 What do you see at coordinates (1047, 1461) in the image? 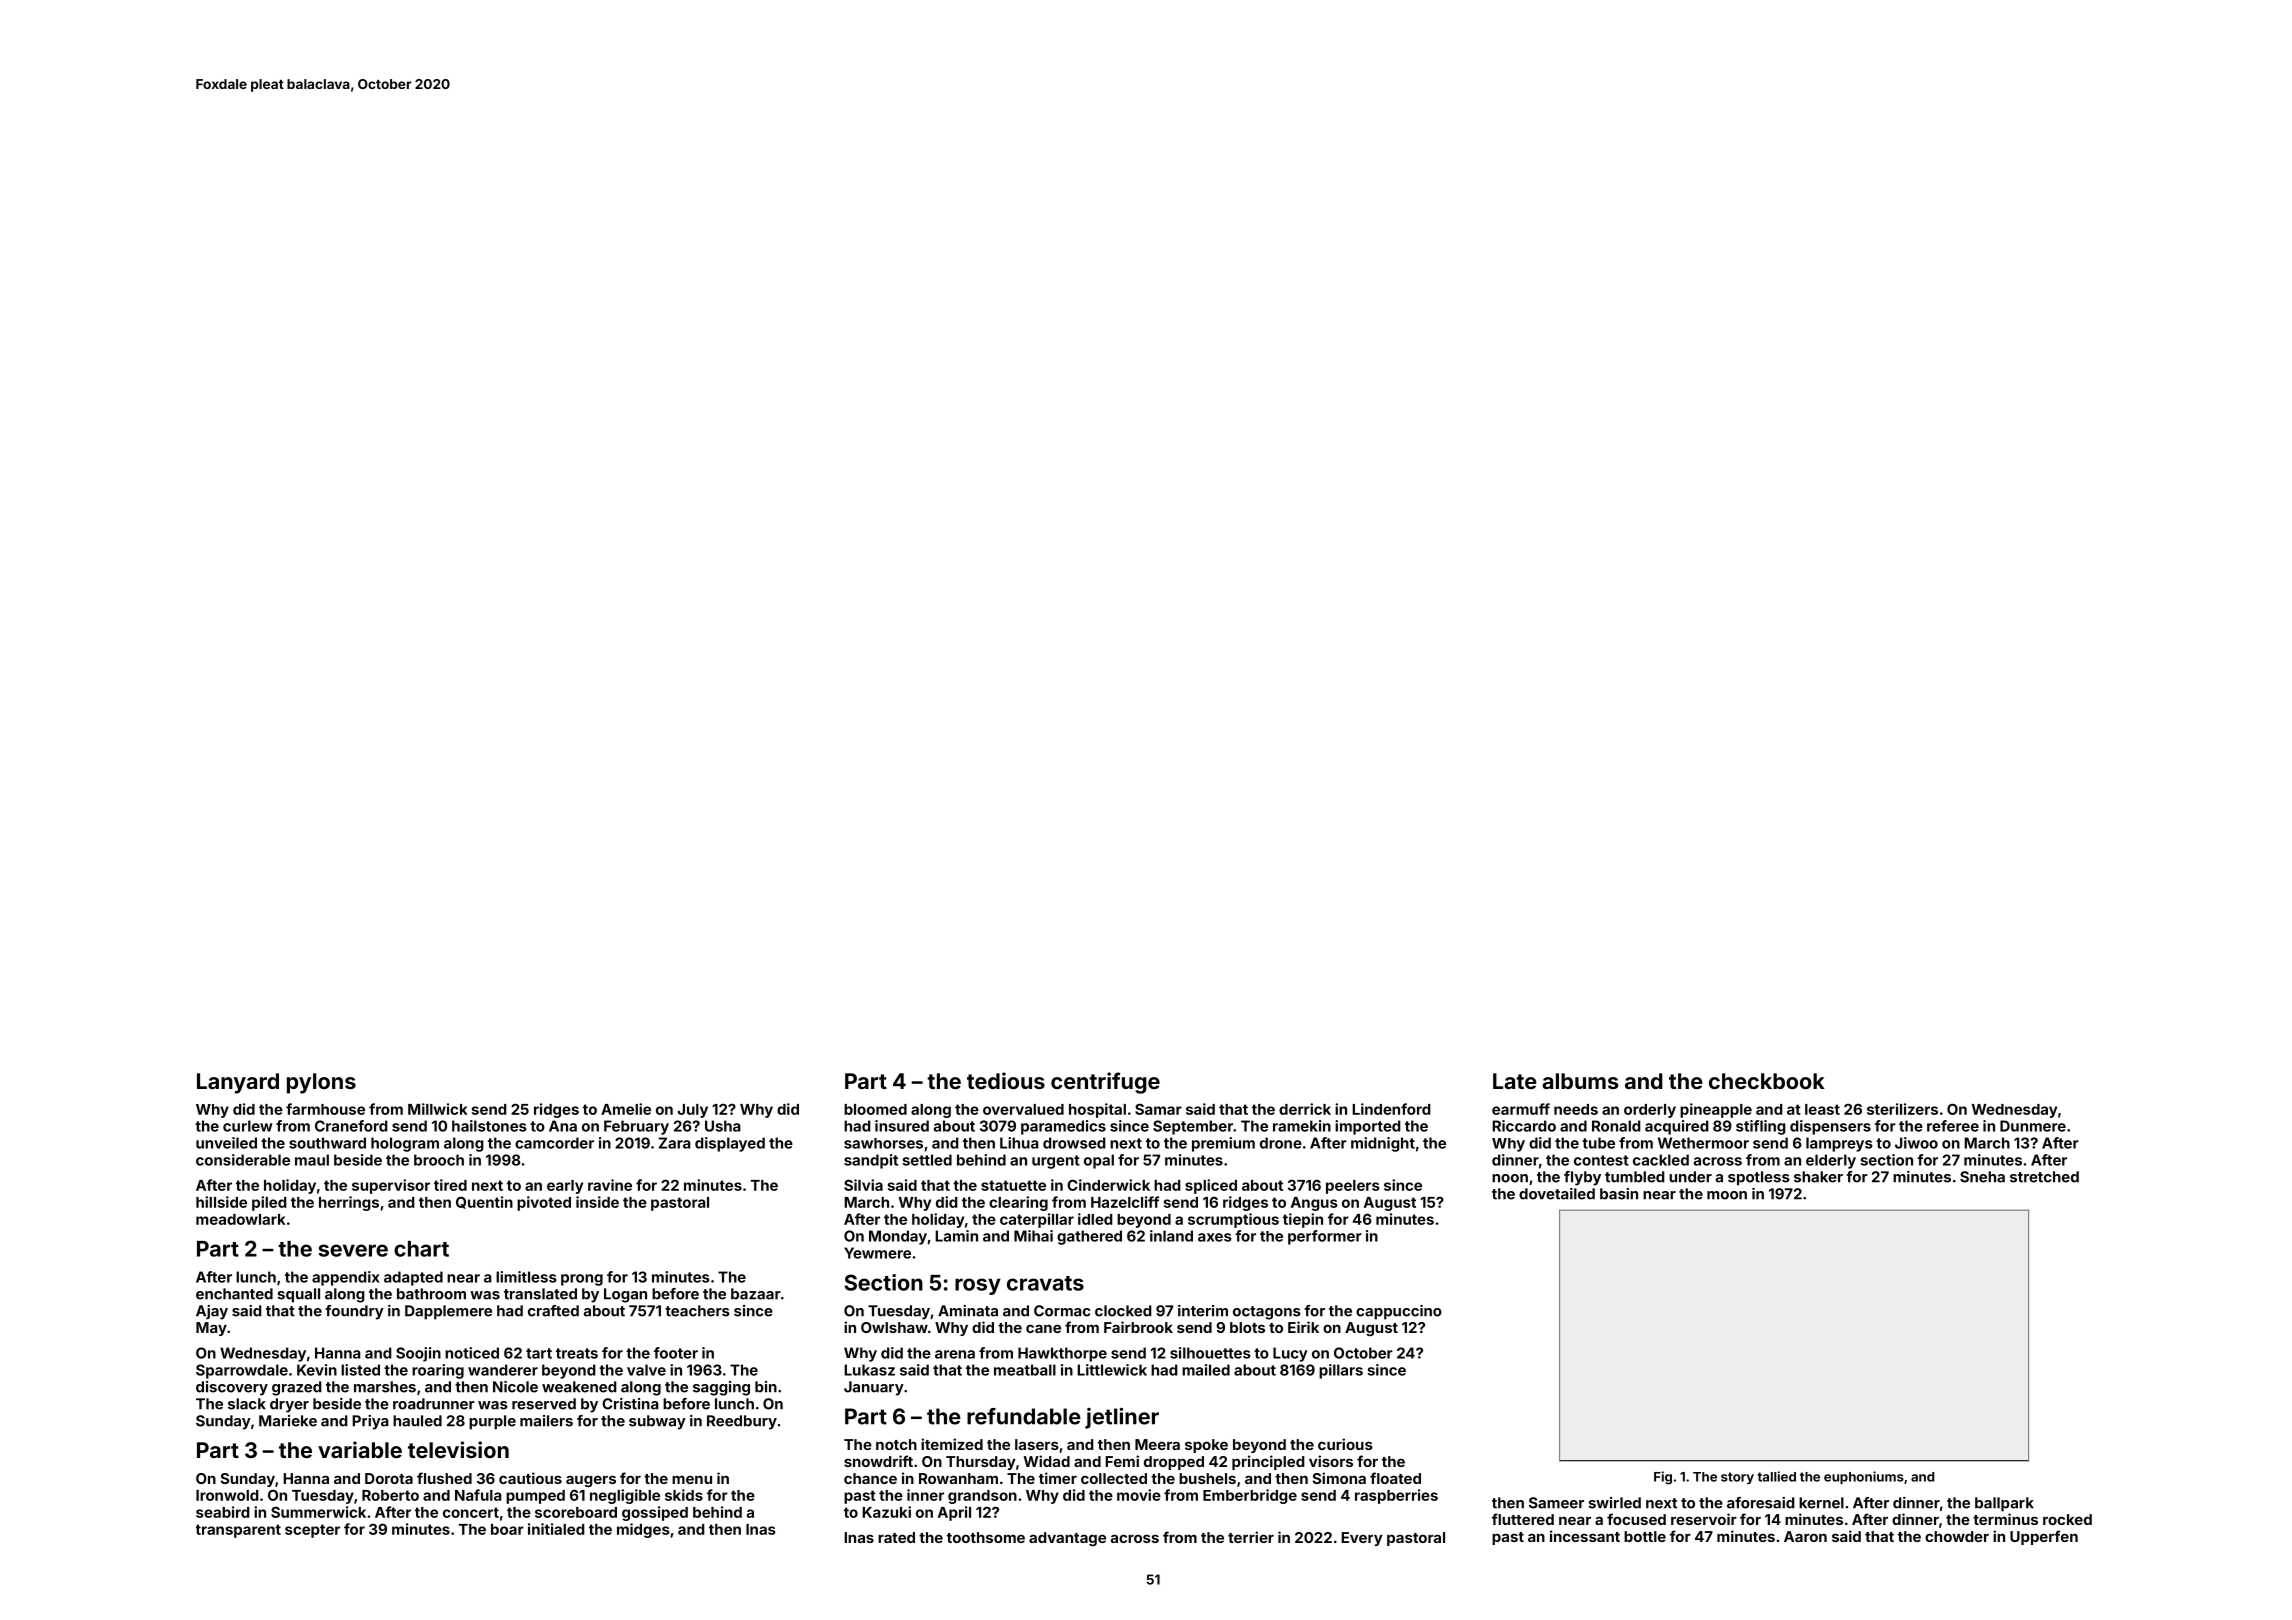
I see `Widad` at bounding box center [1047, 1461].
